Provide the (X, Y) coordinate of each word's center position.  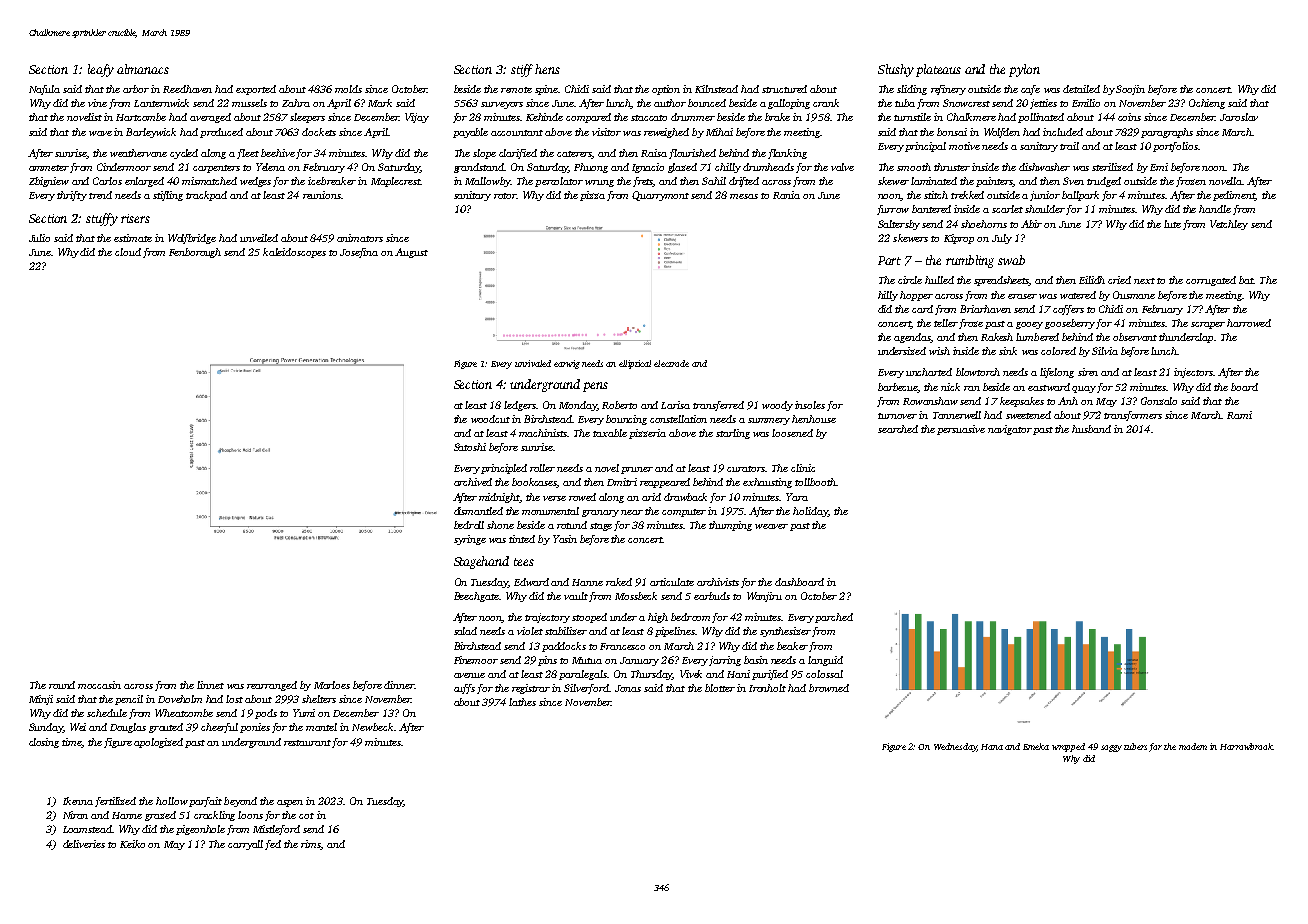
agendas (912, 338)
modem (1193, 746)
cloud (128, 252)
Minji (41, 700)
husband (1091, 429)
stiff (522, 70)
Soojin (1130, 90)
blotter (720, 688)
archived (473, 482)
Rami (1239, 415)
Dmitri (622, 482)
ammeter (49, 168)
